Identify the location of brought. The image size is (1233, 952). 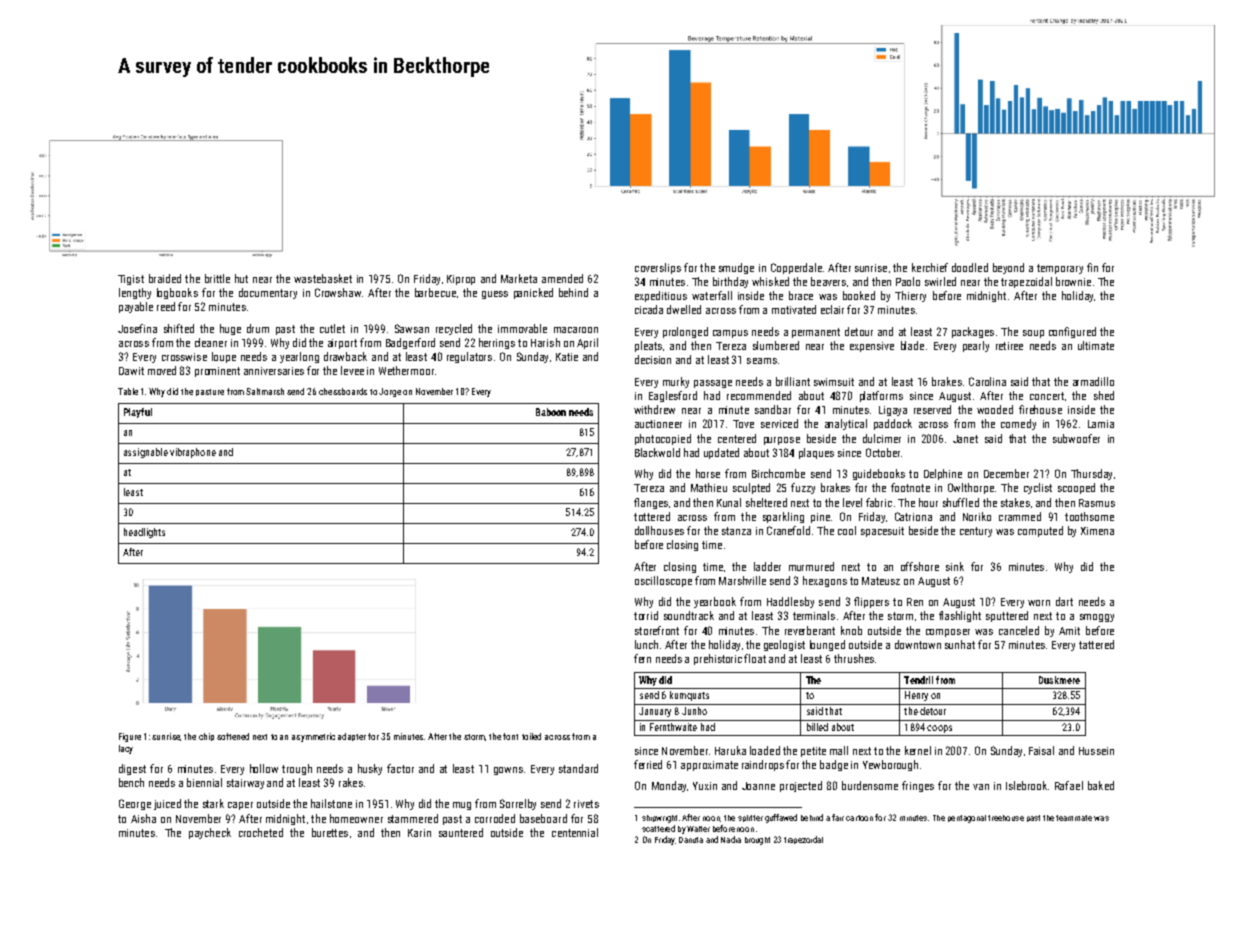
(757, 841).
